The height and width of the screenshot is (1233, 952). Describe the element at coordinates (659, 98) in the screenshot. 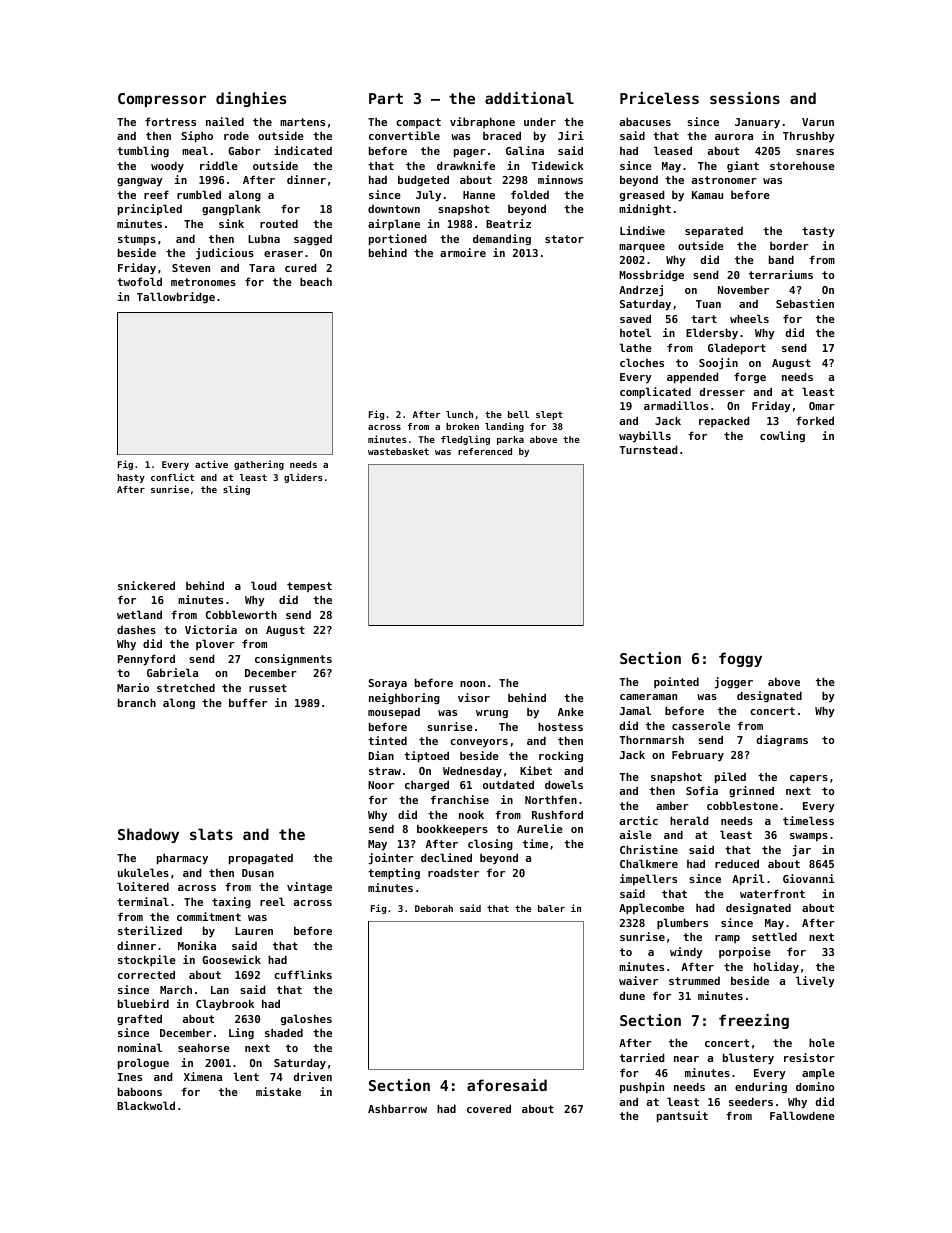

I see `Priceless` at that location.
